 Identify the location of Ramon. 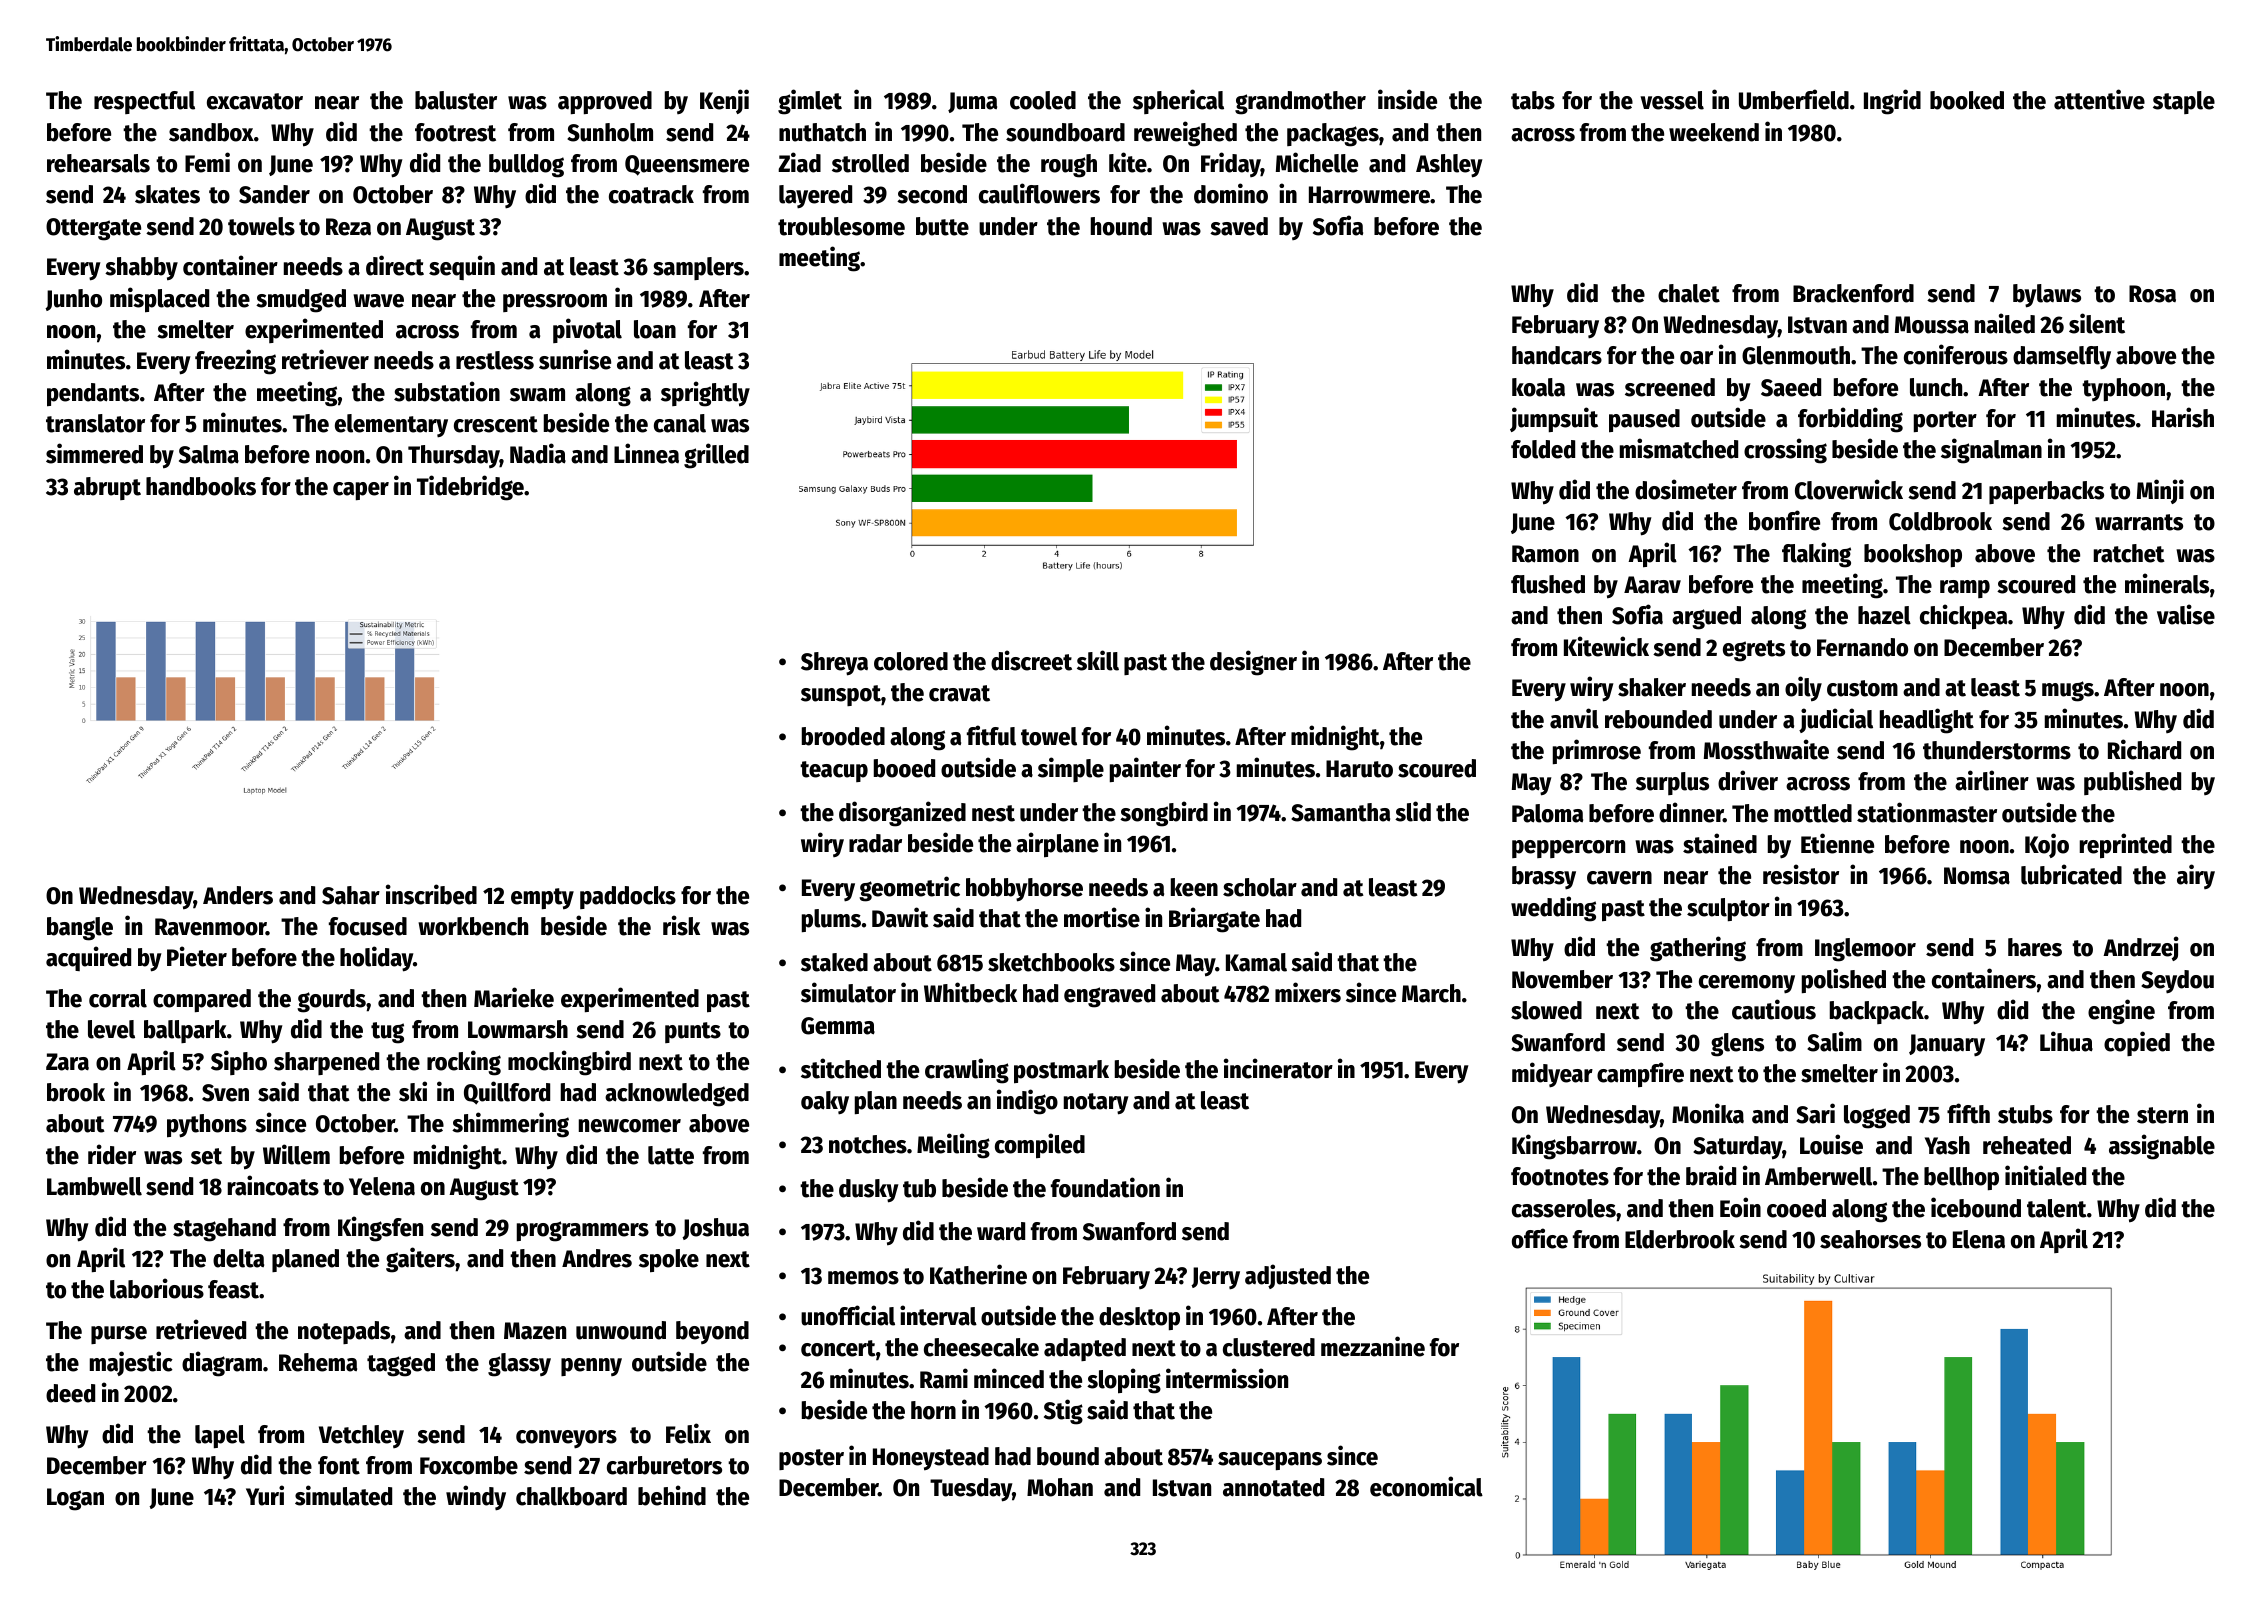
(1545, 554).
